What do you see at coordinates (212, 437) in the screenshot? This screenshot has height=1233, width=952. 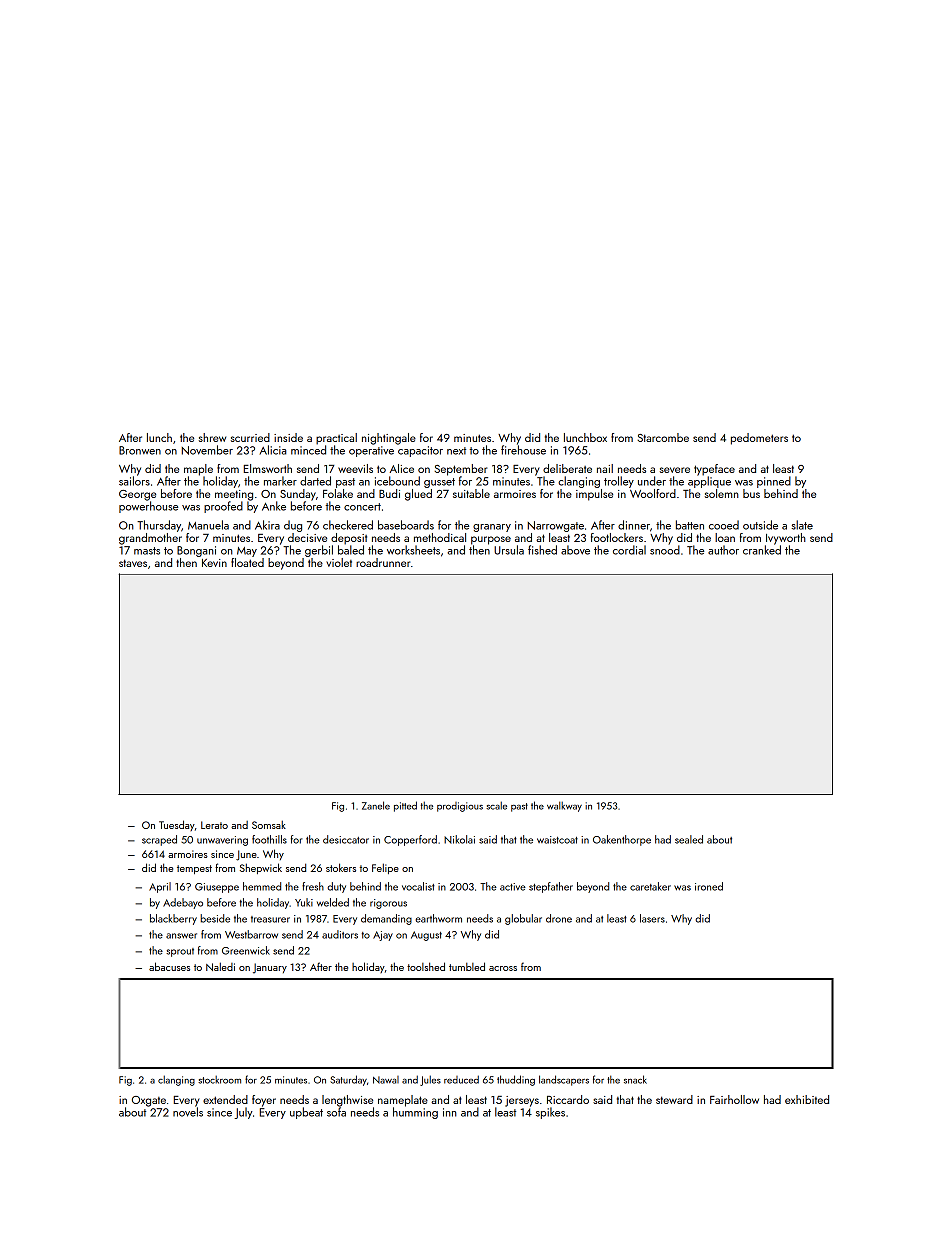 I see `shrew` at bounding box center [212, 437].
